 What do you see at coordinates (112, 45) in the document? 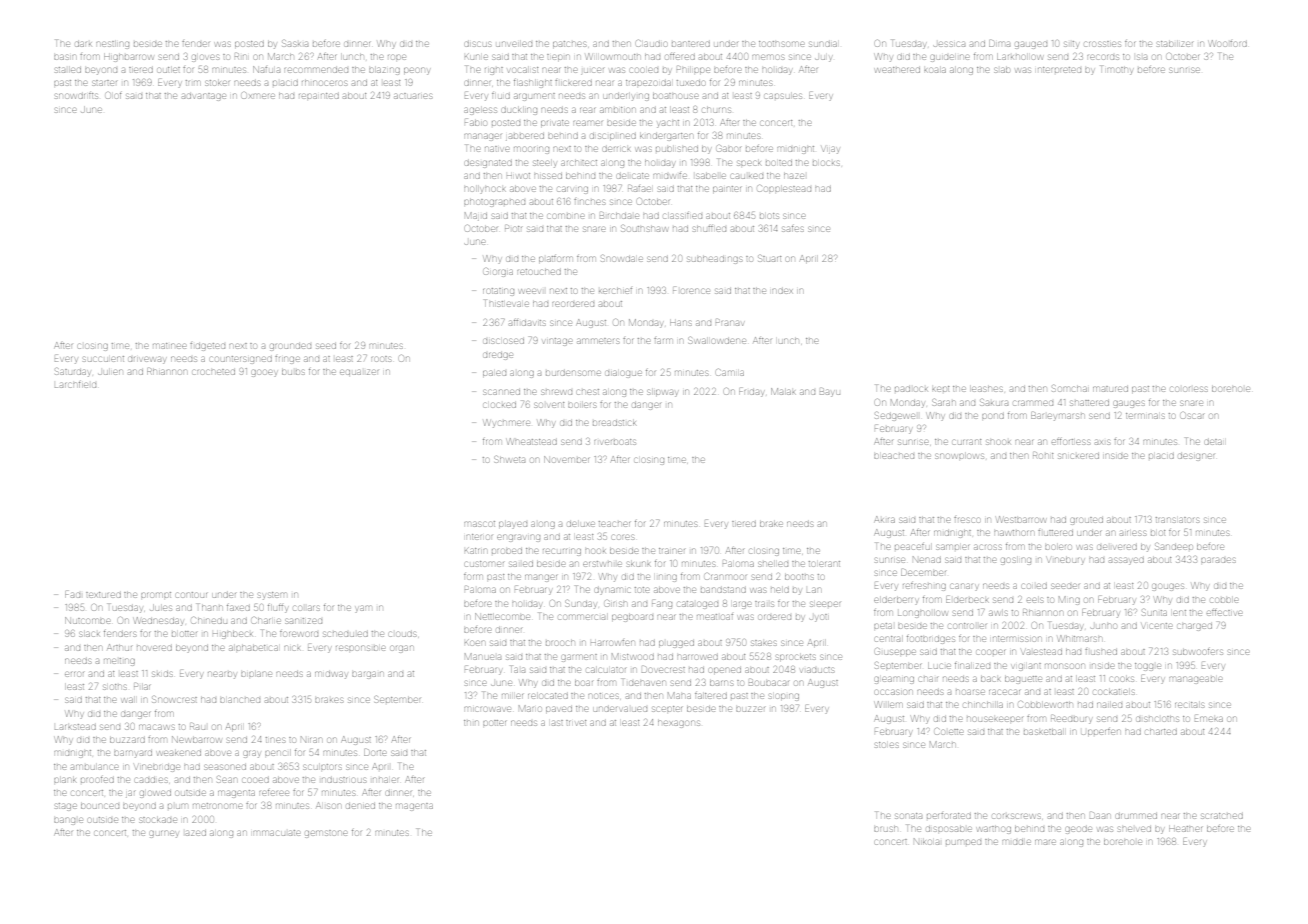
I see `nestling` at bounding box center [112, 45].
